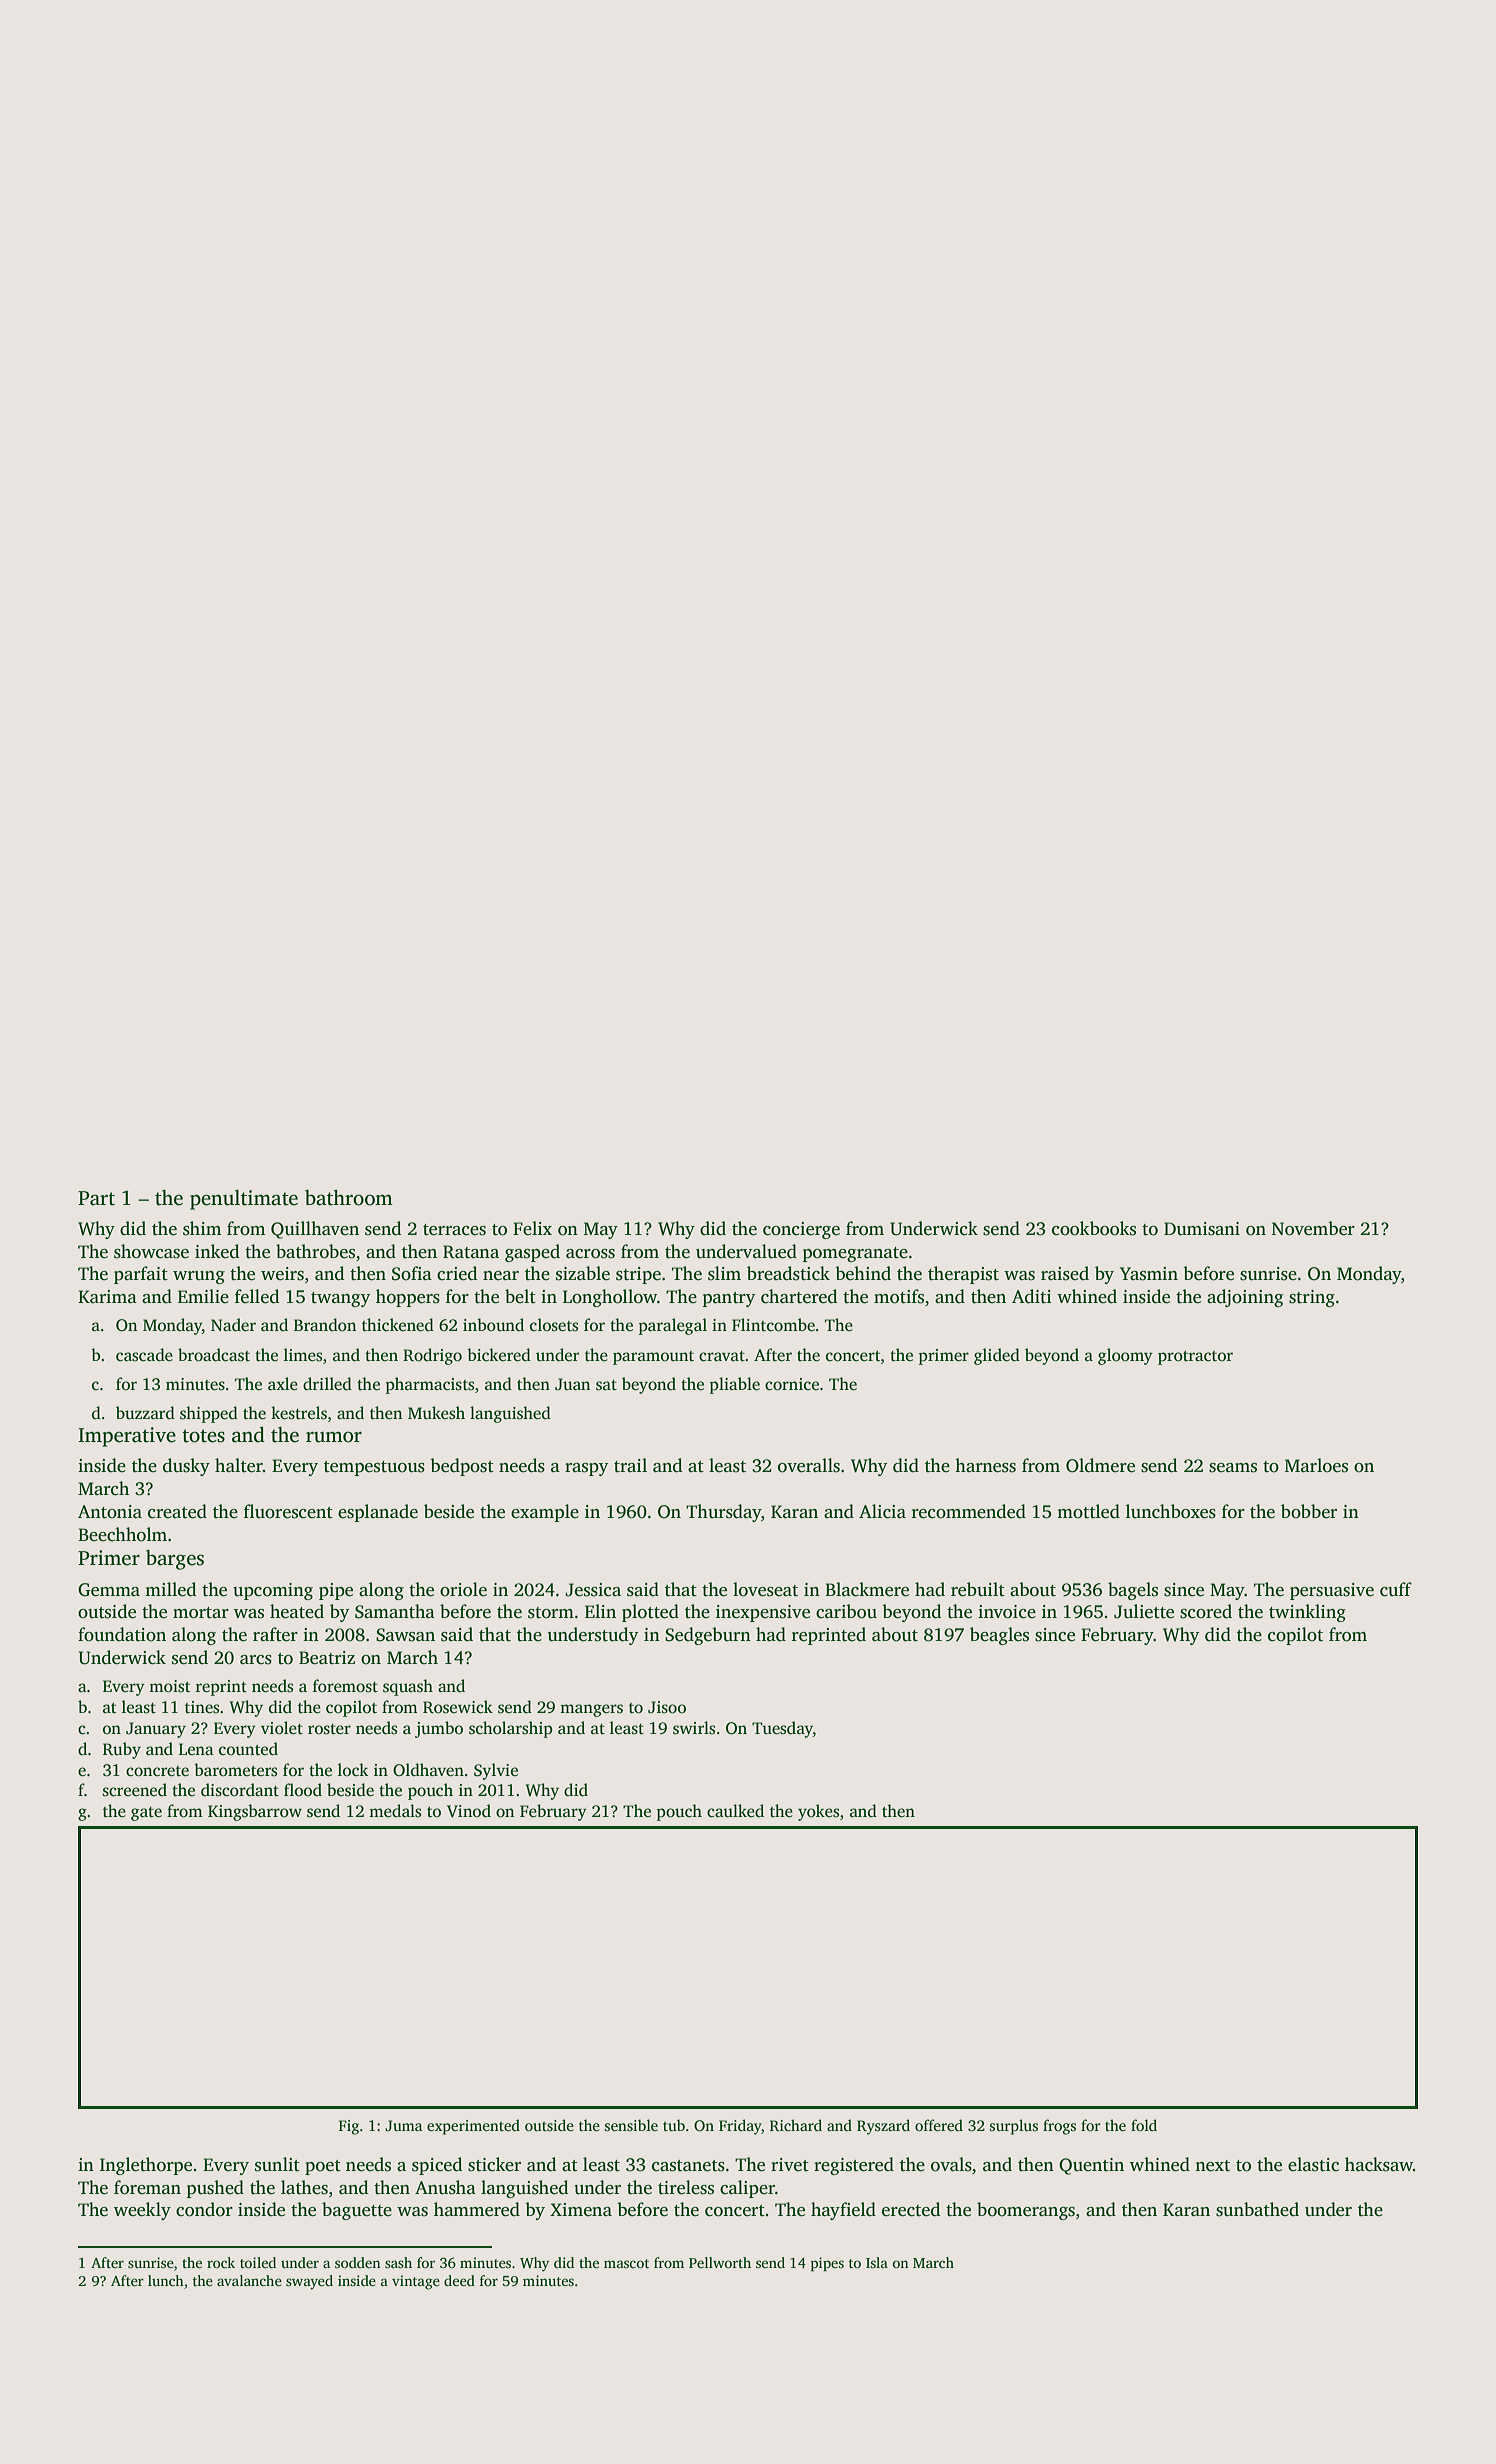 This screenshot has height=2464, width=1496. Describe the element at coordinates (631, 2125) in the screenshot. I see `sensible` at that location.
